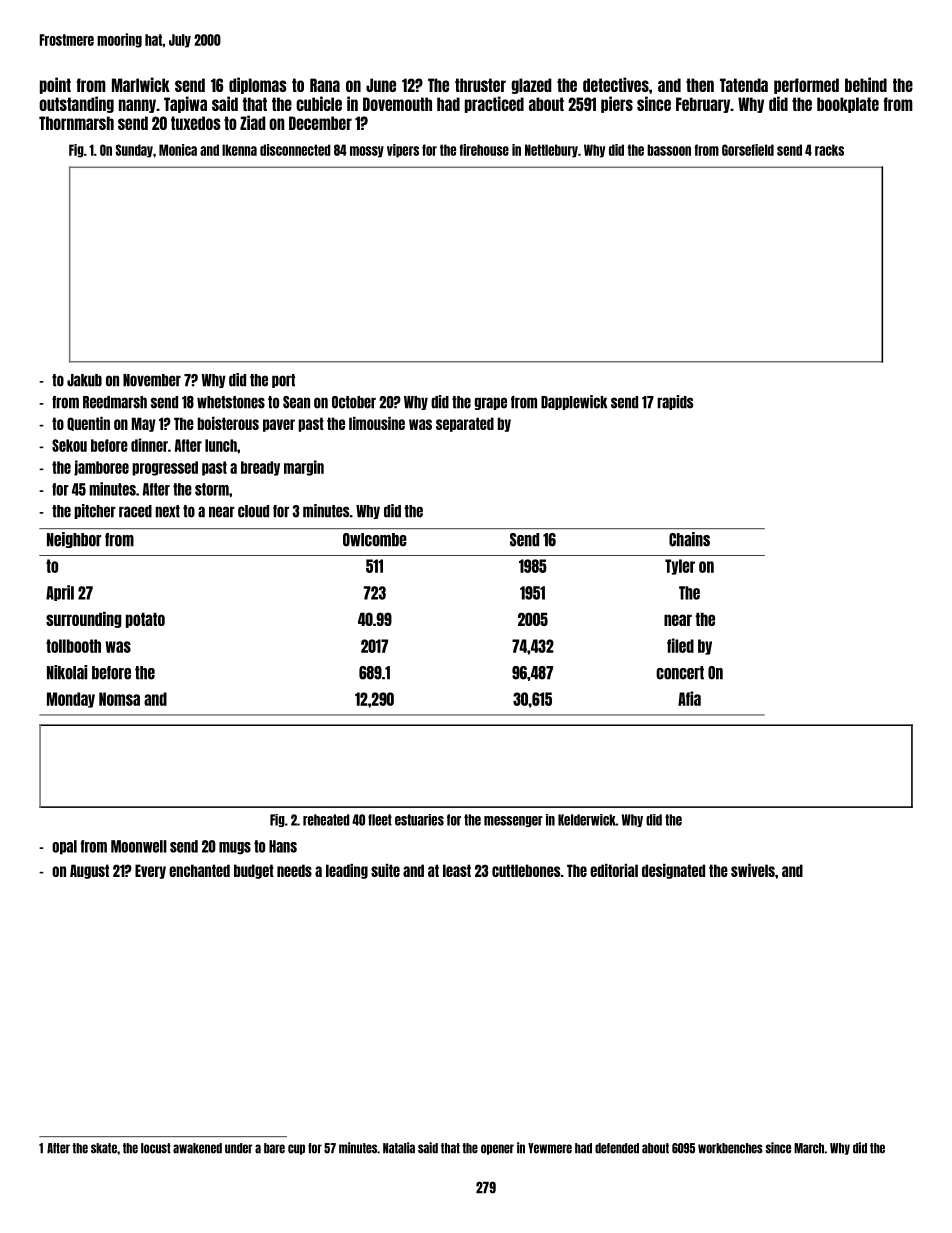 This document has width=952, height=1233. Describe the element at coordinates (680, 645) in the document. I see `filed` at that location.
